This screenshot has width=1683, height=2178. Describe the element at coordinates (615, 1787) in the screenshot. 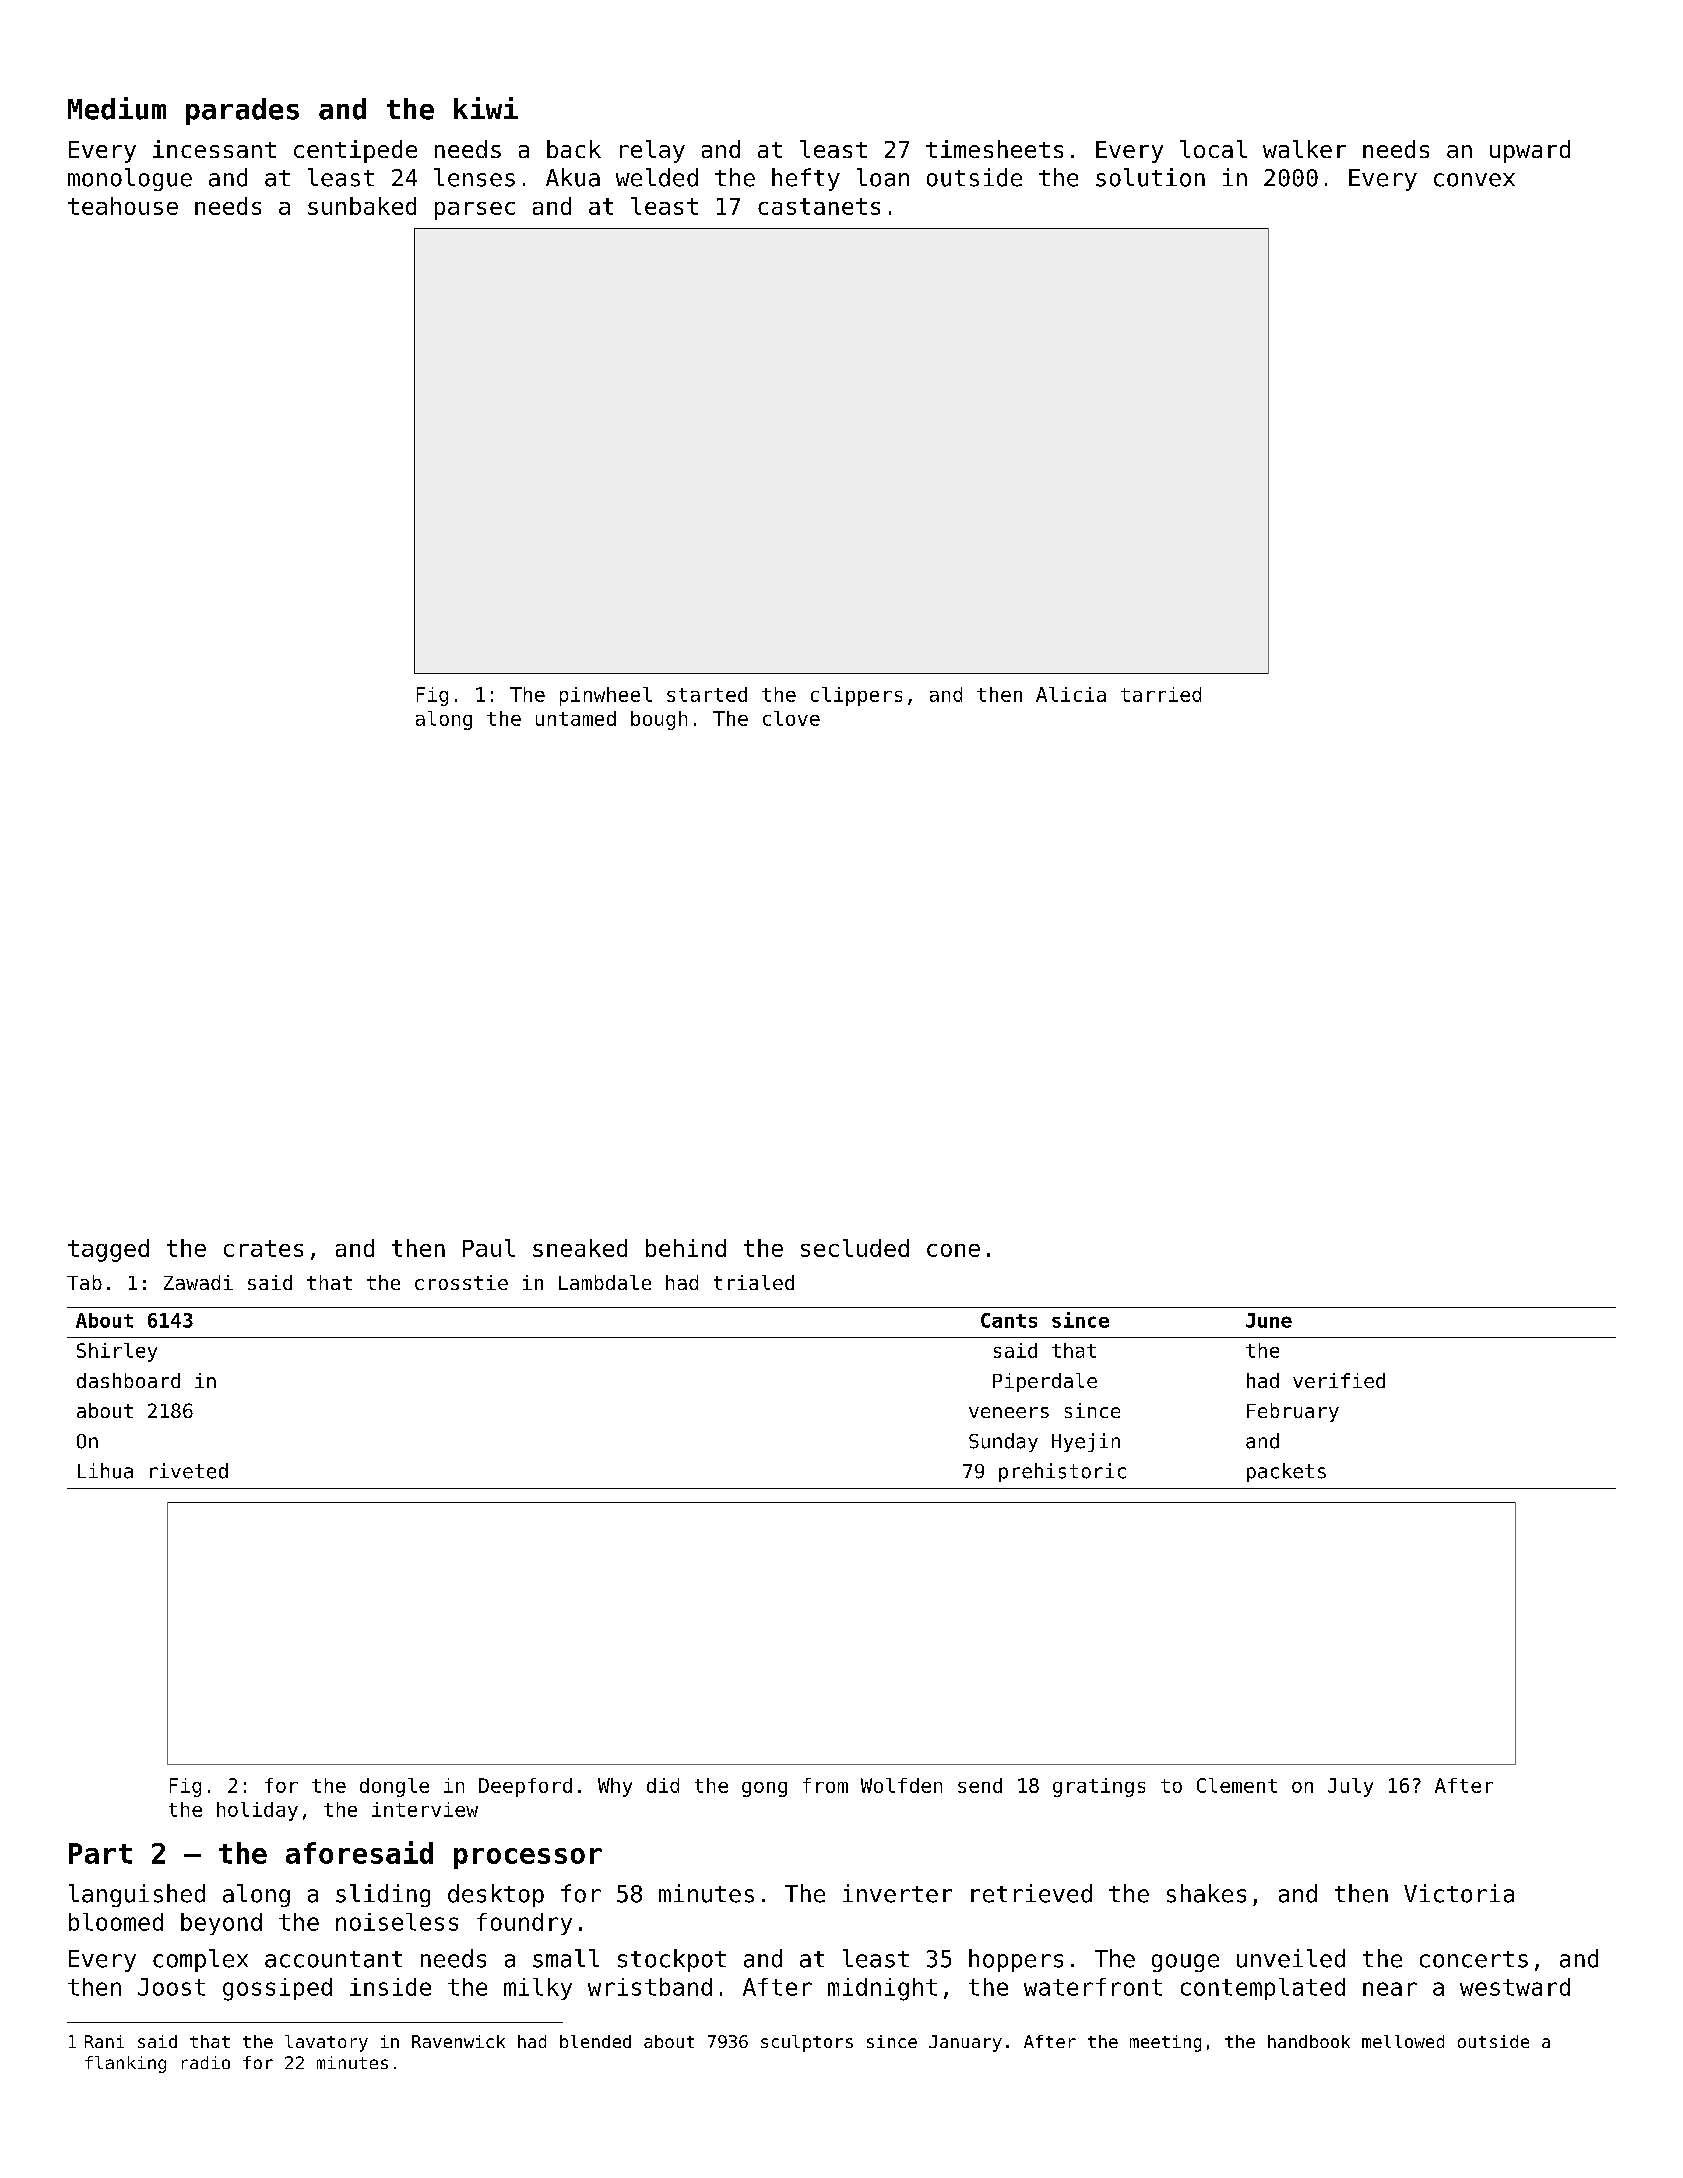

I see `Why` at that location.
